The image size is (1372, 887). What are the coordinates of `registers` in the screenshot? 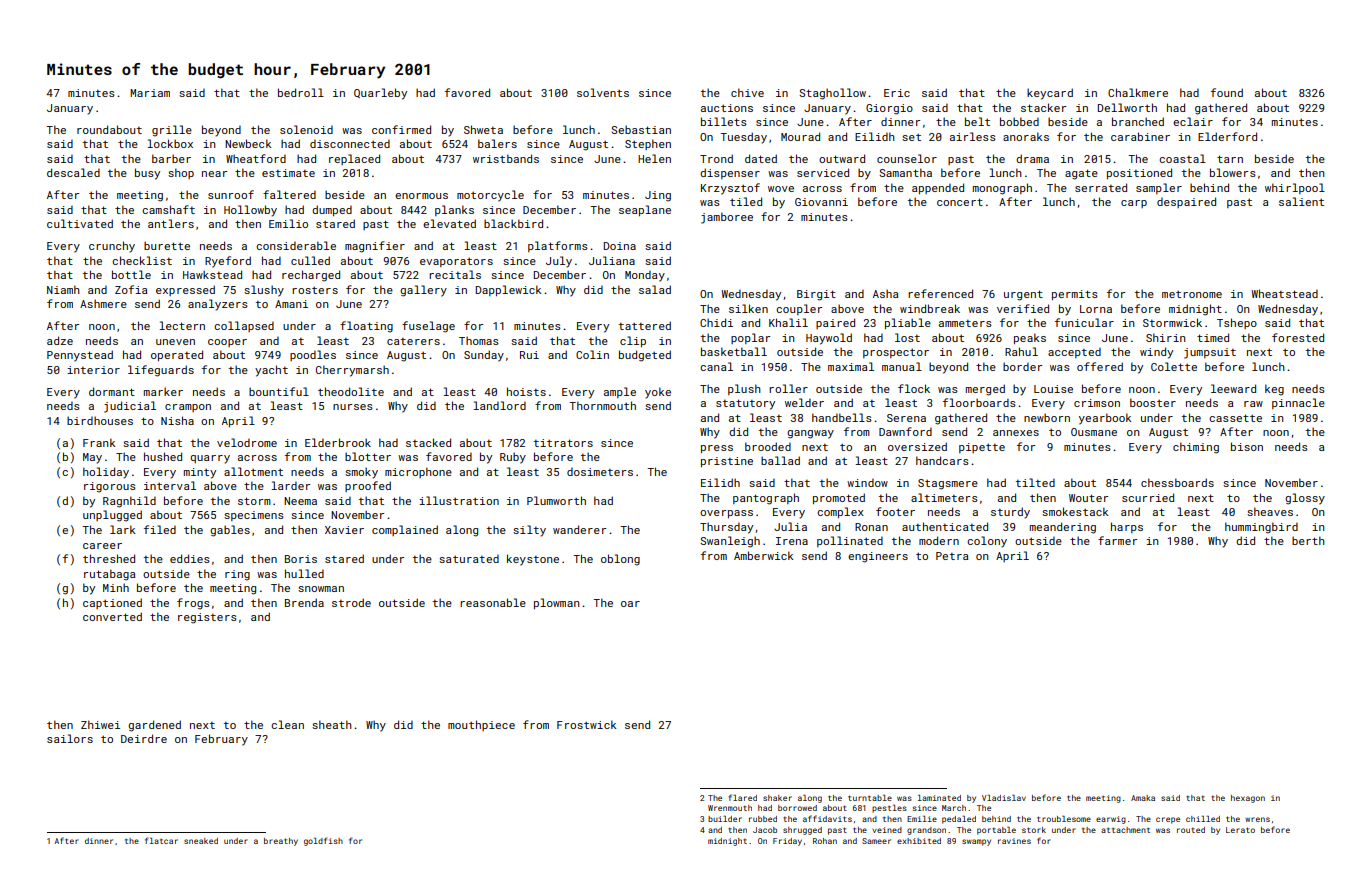 It's located at (207, 618).
